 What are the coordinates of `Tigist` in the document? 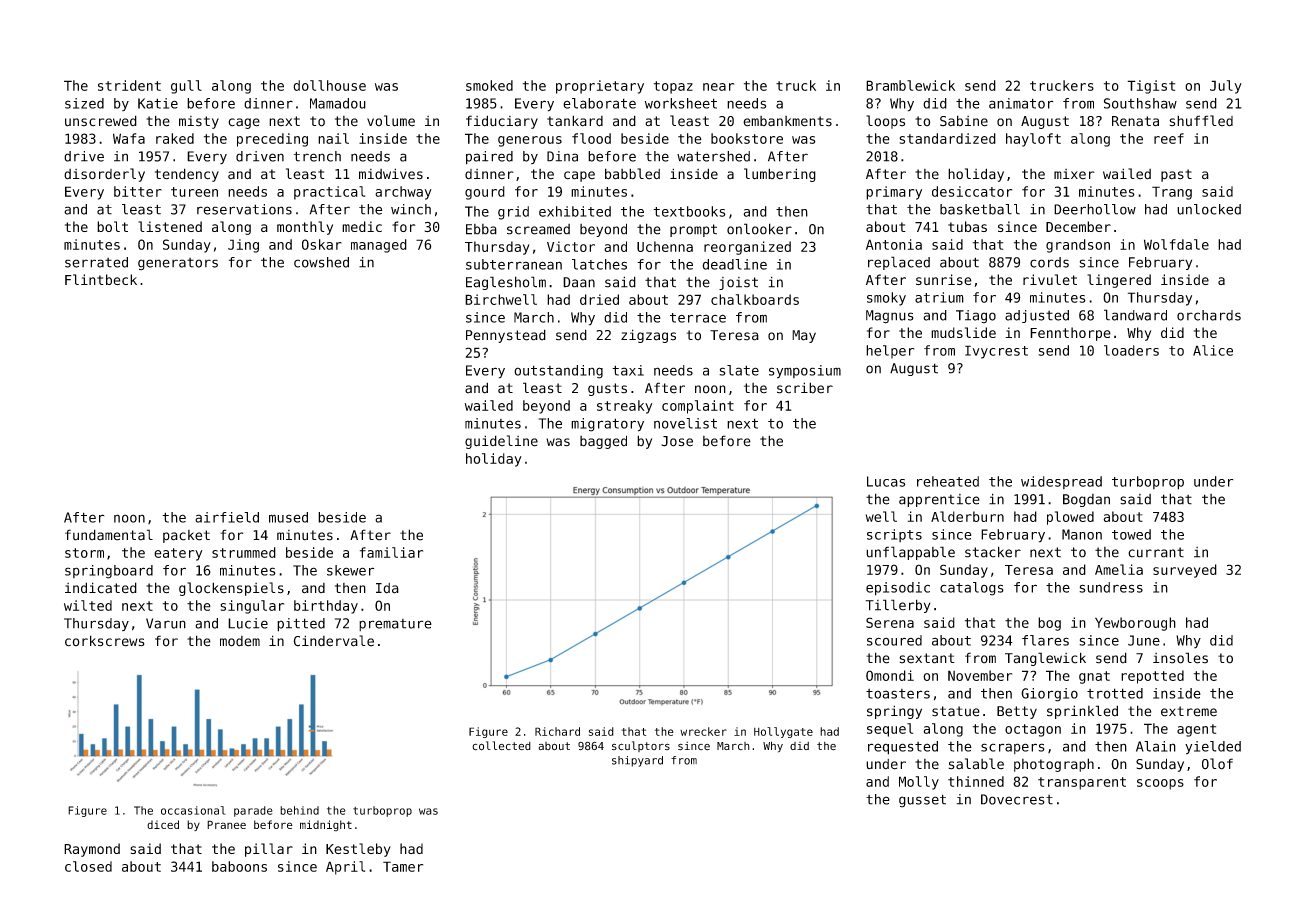 It's located at (1151, 87).
